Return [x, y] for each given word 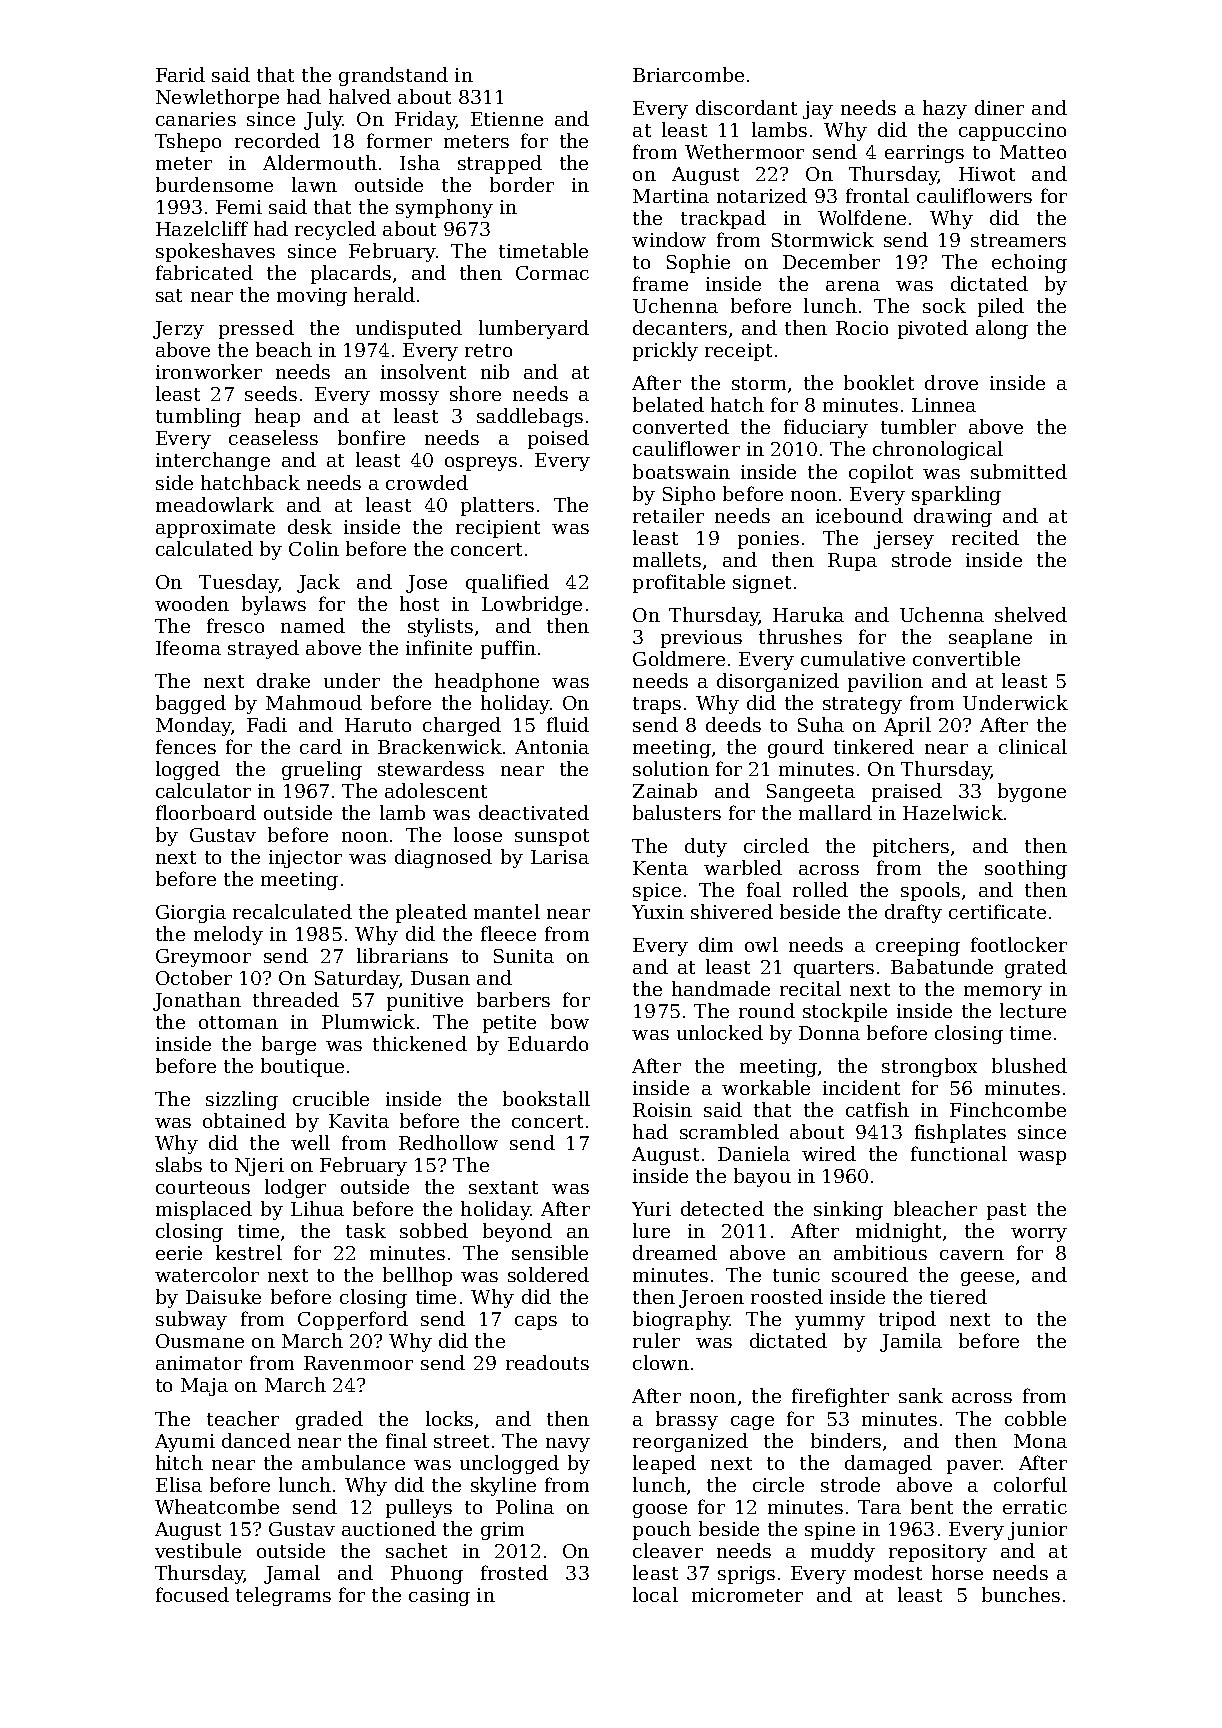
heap [277, 417]
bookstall [546, 1098]
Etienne [507, 119]
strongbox [929, 1067]
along [1002, 329]
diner [999, 107]
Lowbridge [532, 605]
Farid [180, 74]
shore [475, 393]
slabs [179, 1164]
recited [985, 537]
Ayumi [185, 1443]
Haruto [378, 725]
